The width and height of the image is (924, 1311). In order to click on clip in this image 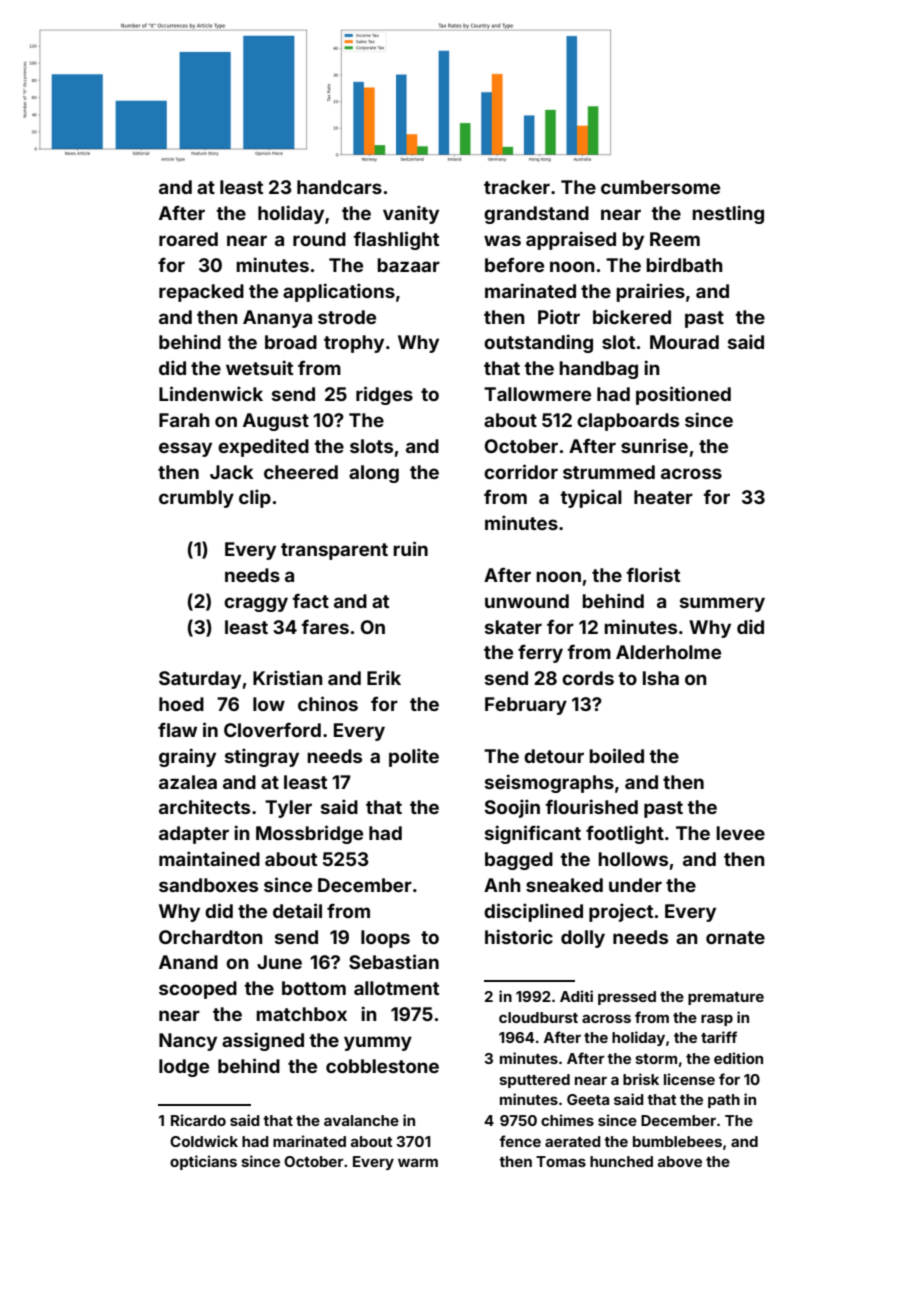, I will do `click(255, 498)`.
